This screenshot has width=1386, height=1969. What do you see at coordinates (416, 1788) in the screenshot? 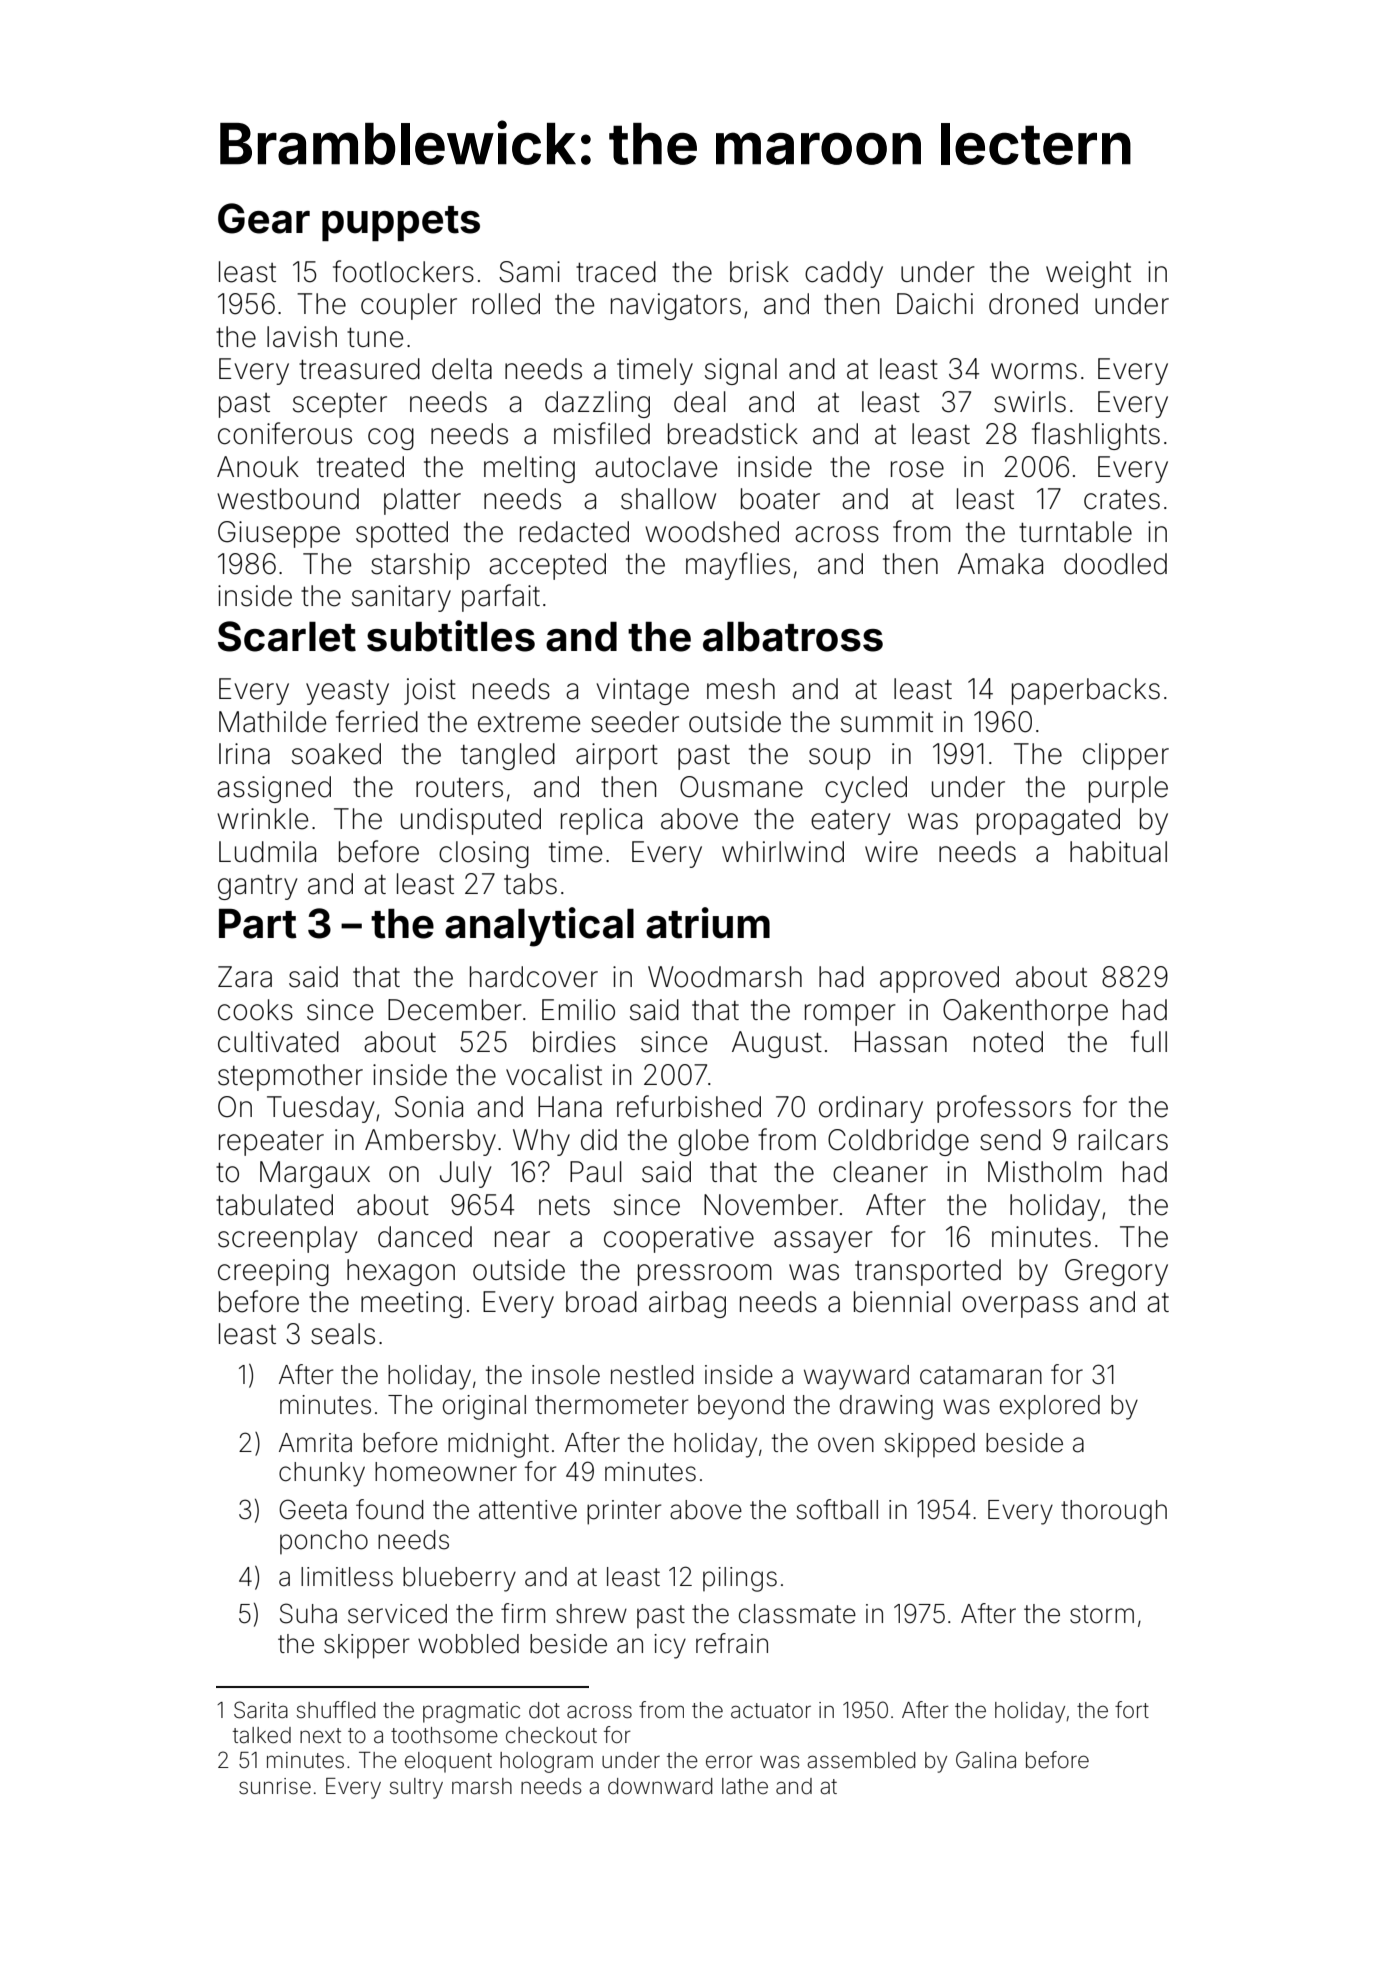
I see `sultry` at bounding box center [416, 1788].
